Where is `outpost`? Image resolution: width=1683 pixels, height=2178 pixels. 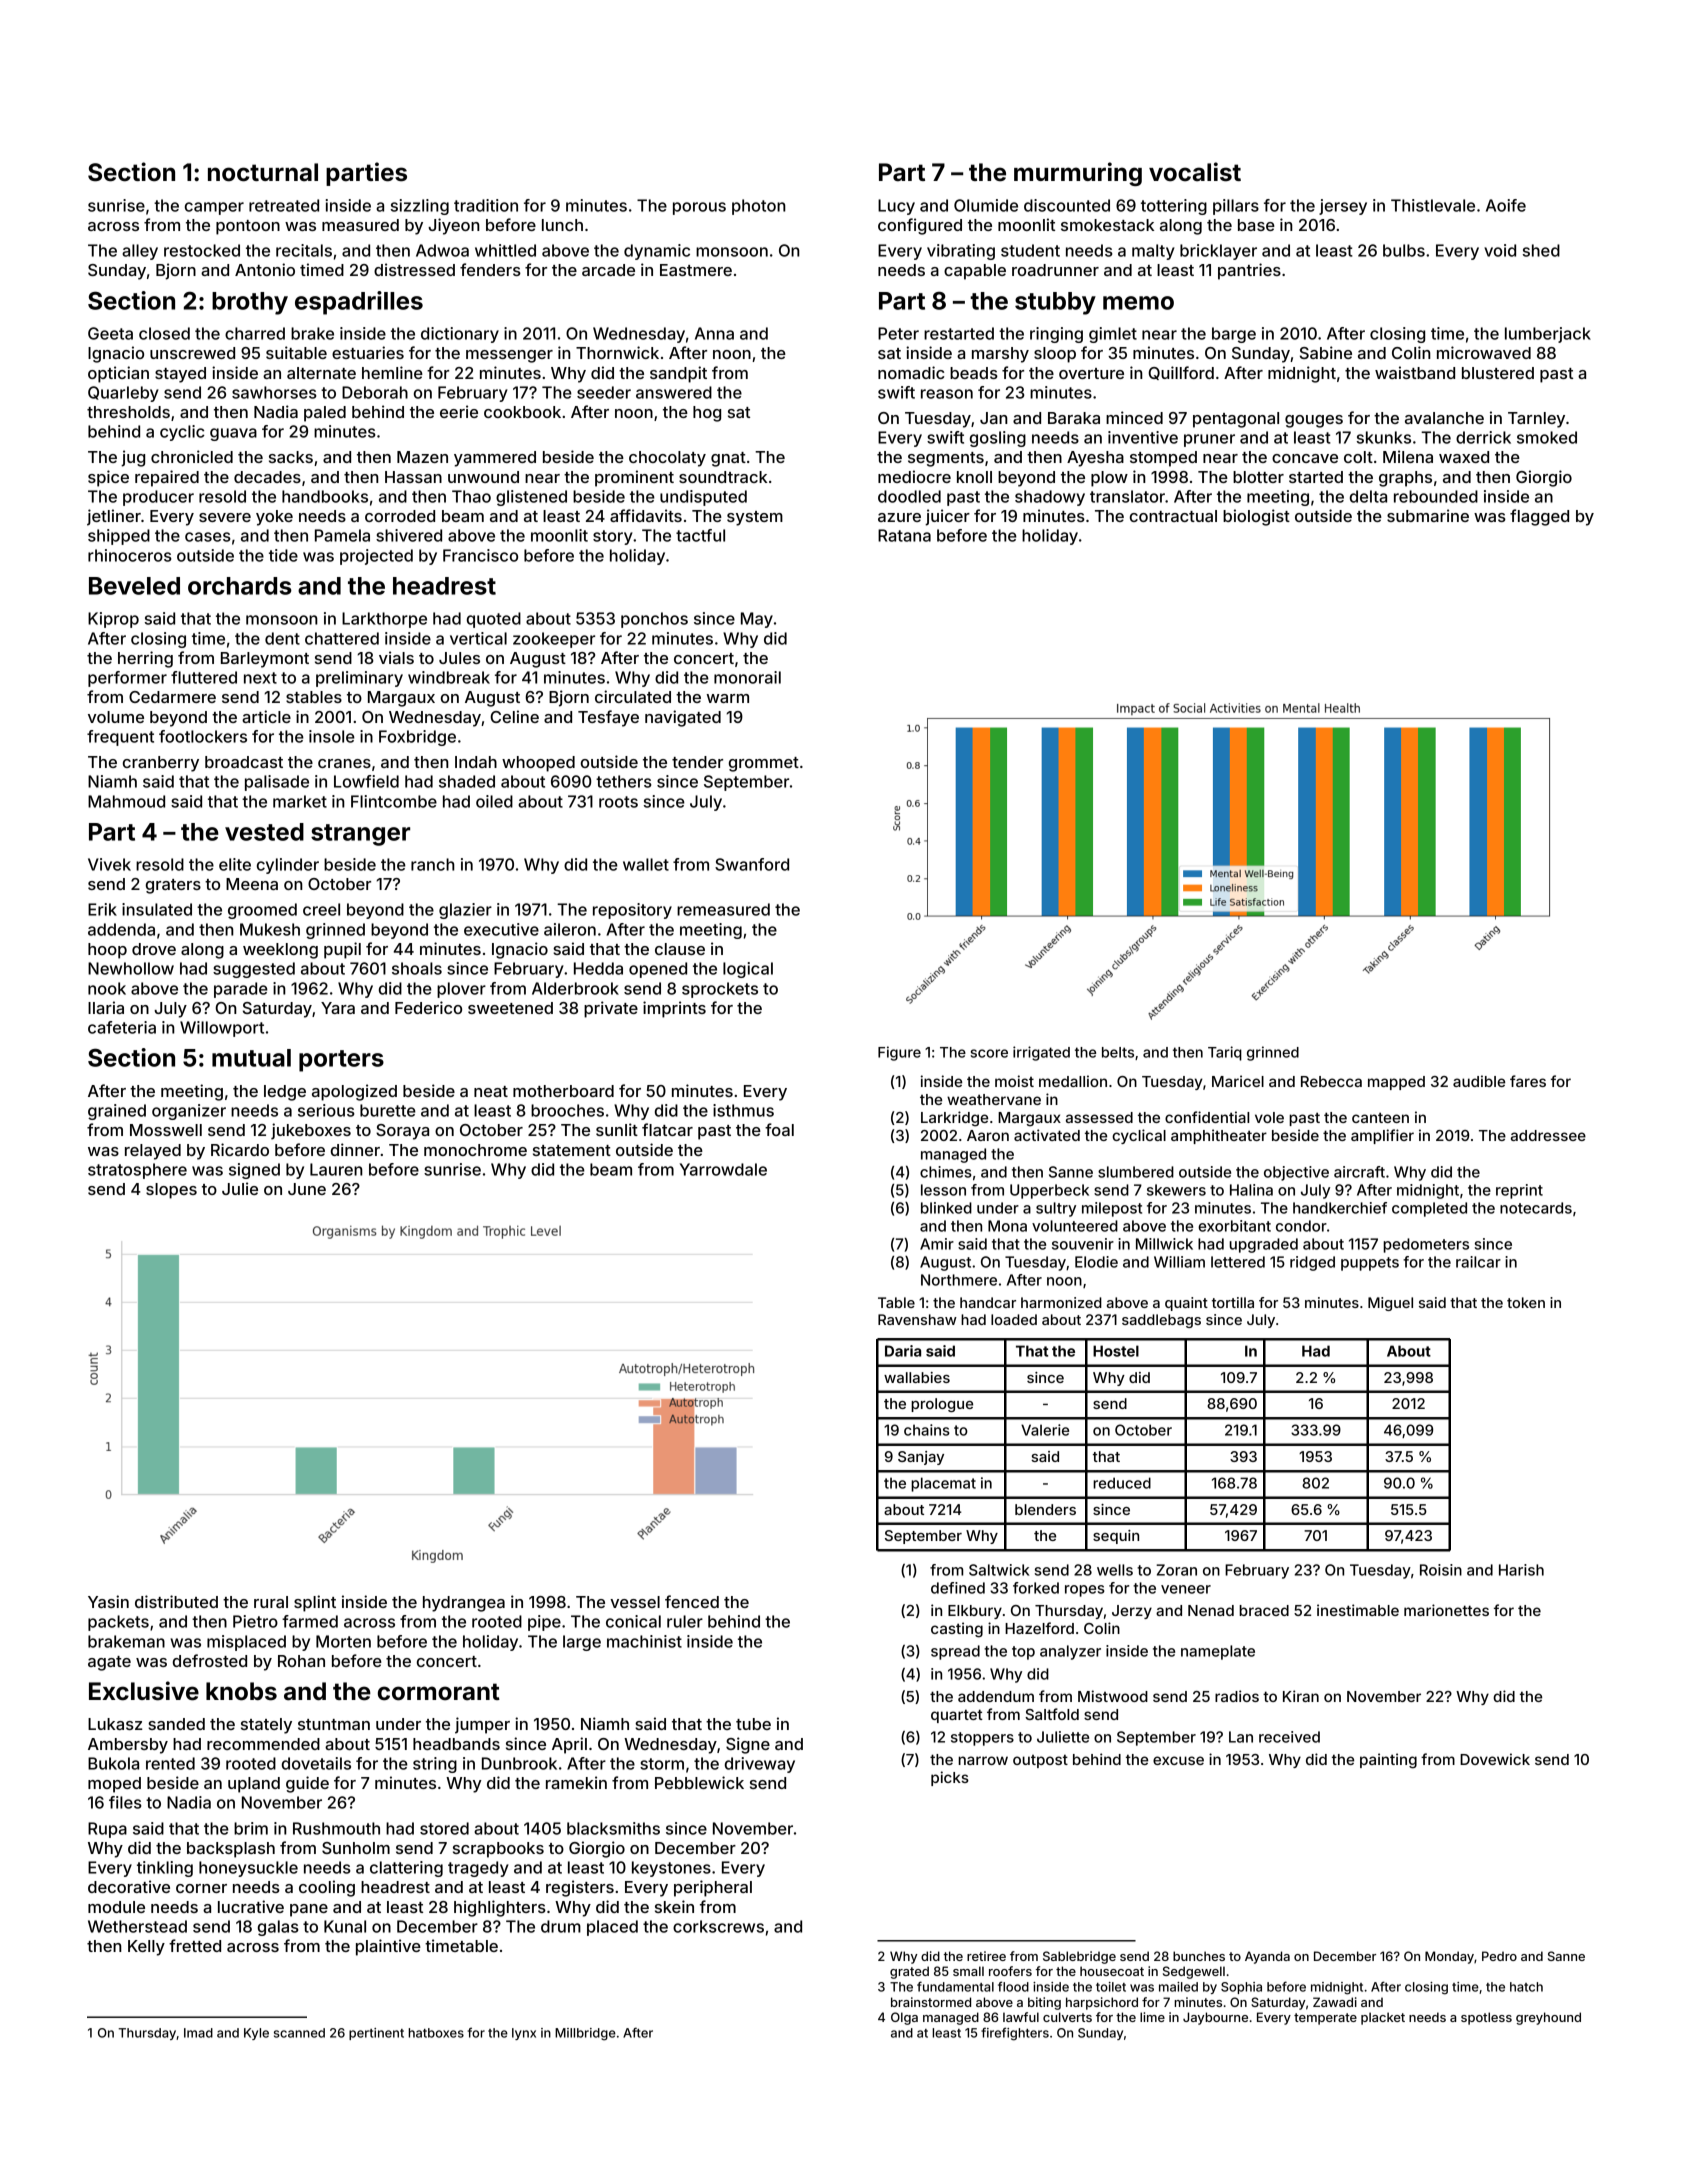
outpost is located at coordinates (1040, 1761).
